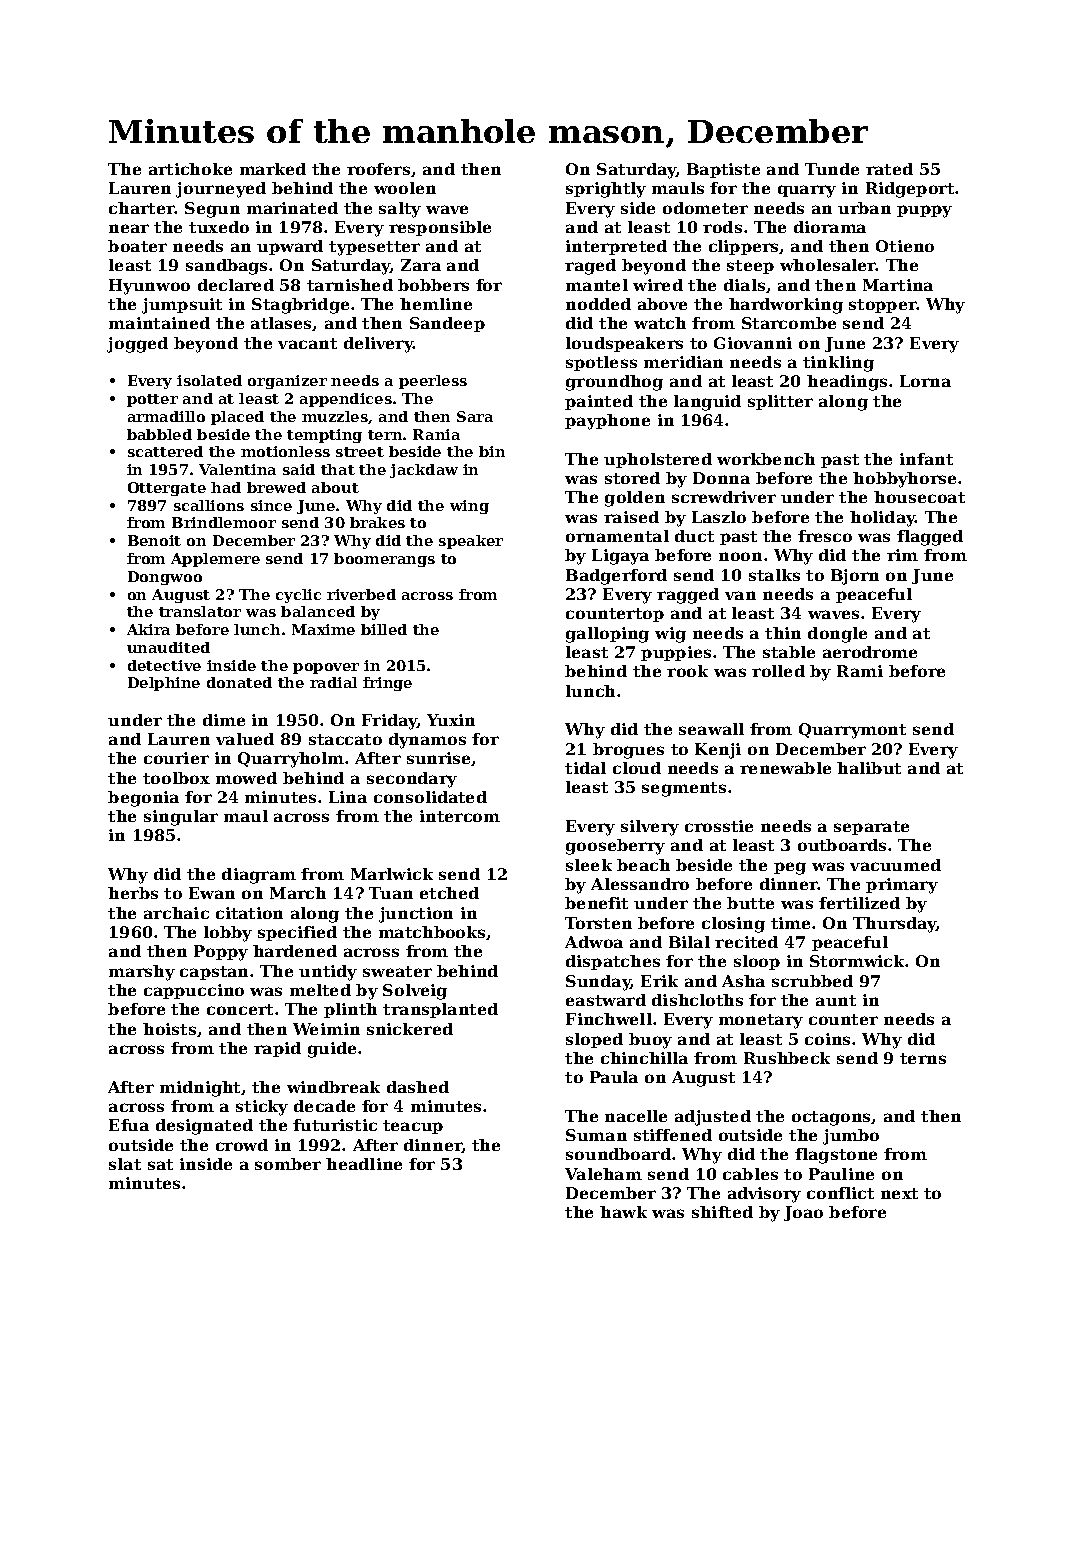  Describe the element at coordinates (237, 418) in the screenshot. I see `placed` at that location.
